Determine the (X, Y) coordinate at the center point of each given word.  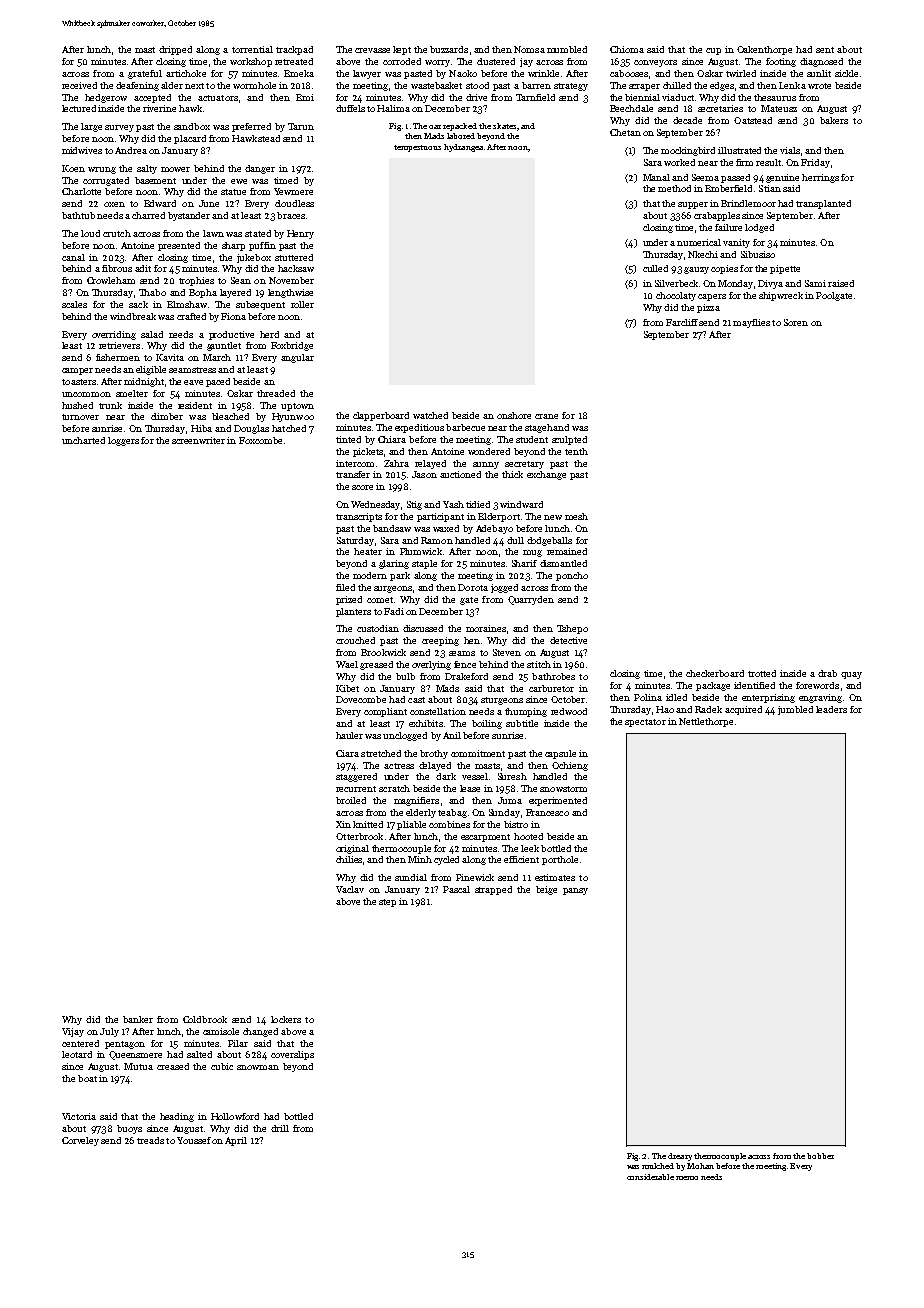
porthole (560, 860)
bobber (820, 1156)
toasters (79, 382)
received (79, 85)
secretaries (720, 108)
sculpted (569, 440)
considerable (650, 1177)
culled (655, 268)
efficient (521, 859)
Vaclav (350, 889)
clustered (496, 61)
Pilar (238, 1043)
